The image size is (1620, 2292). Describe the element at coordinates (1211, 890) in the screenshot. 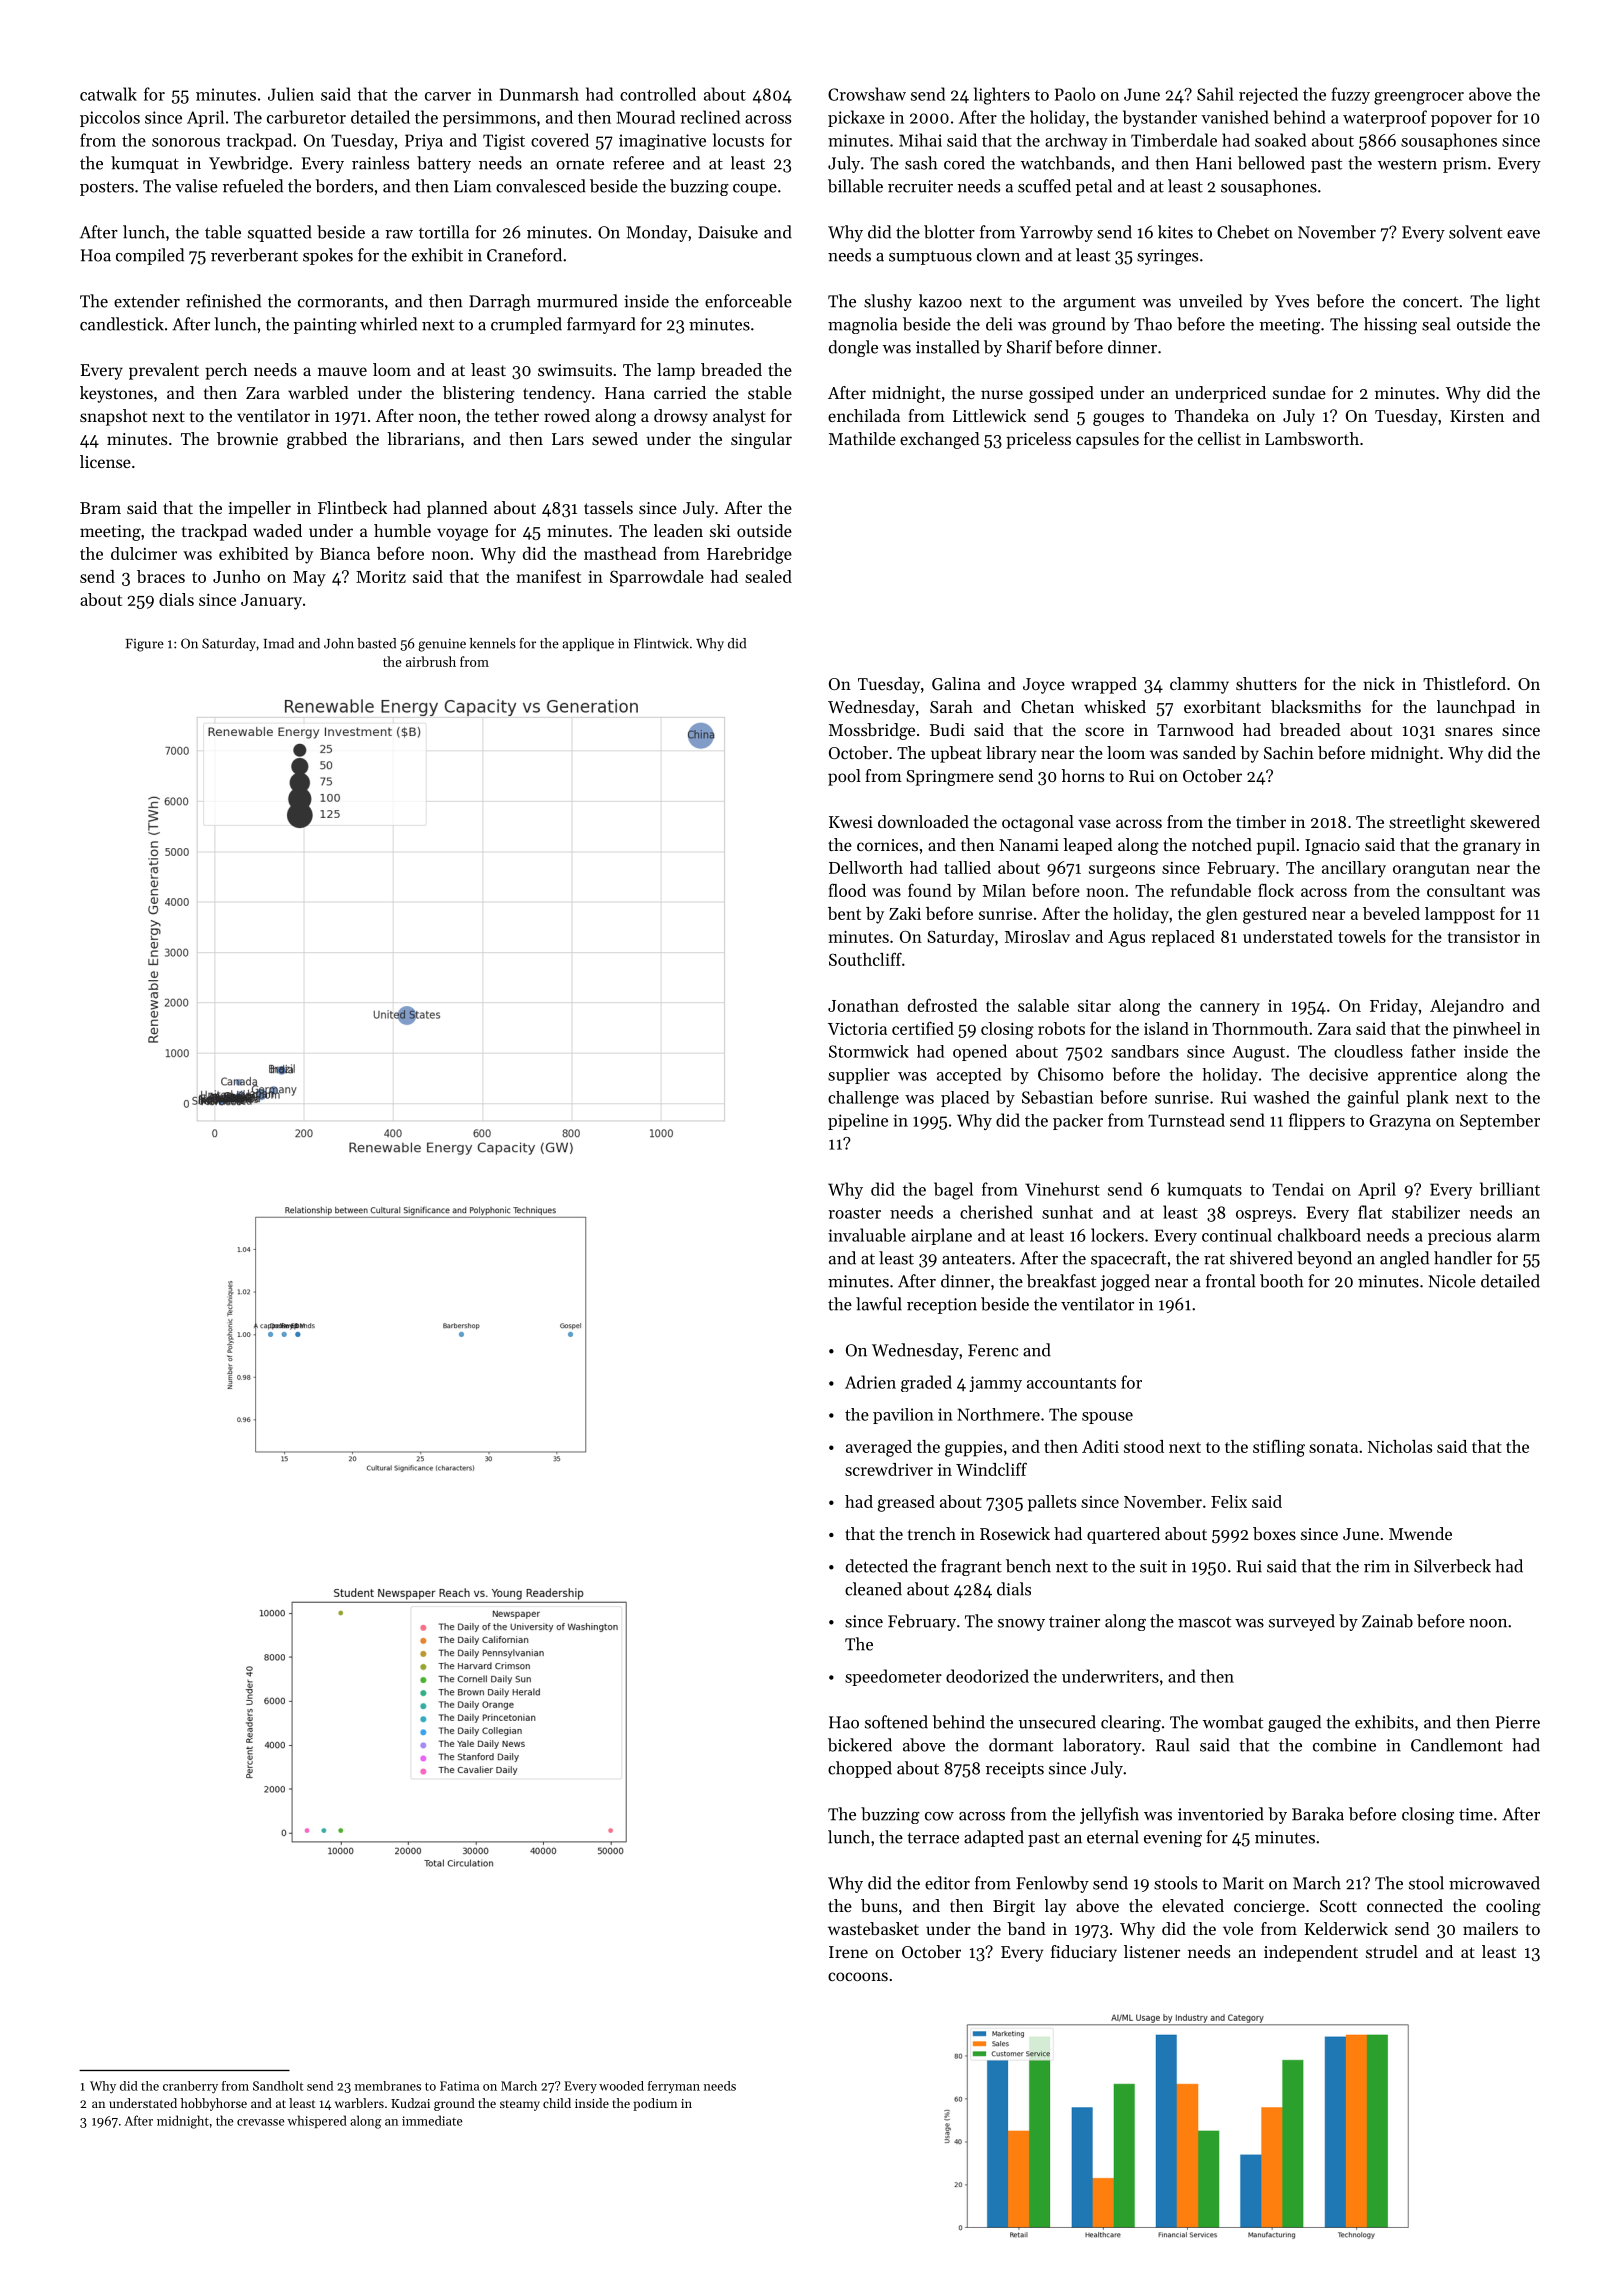

I see `refundable` at that location.
